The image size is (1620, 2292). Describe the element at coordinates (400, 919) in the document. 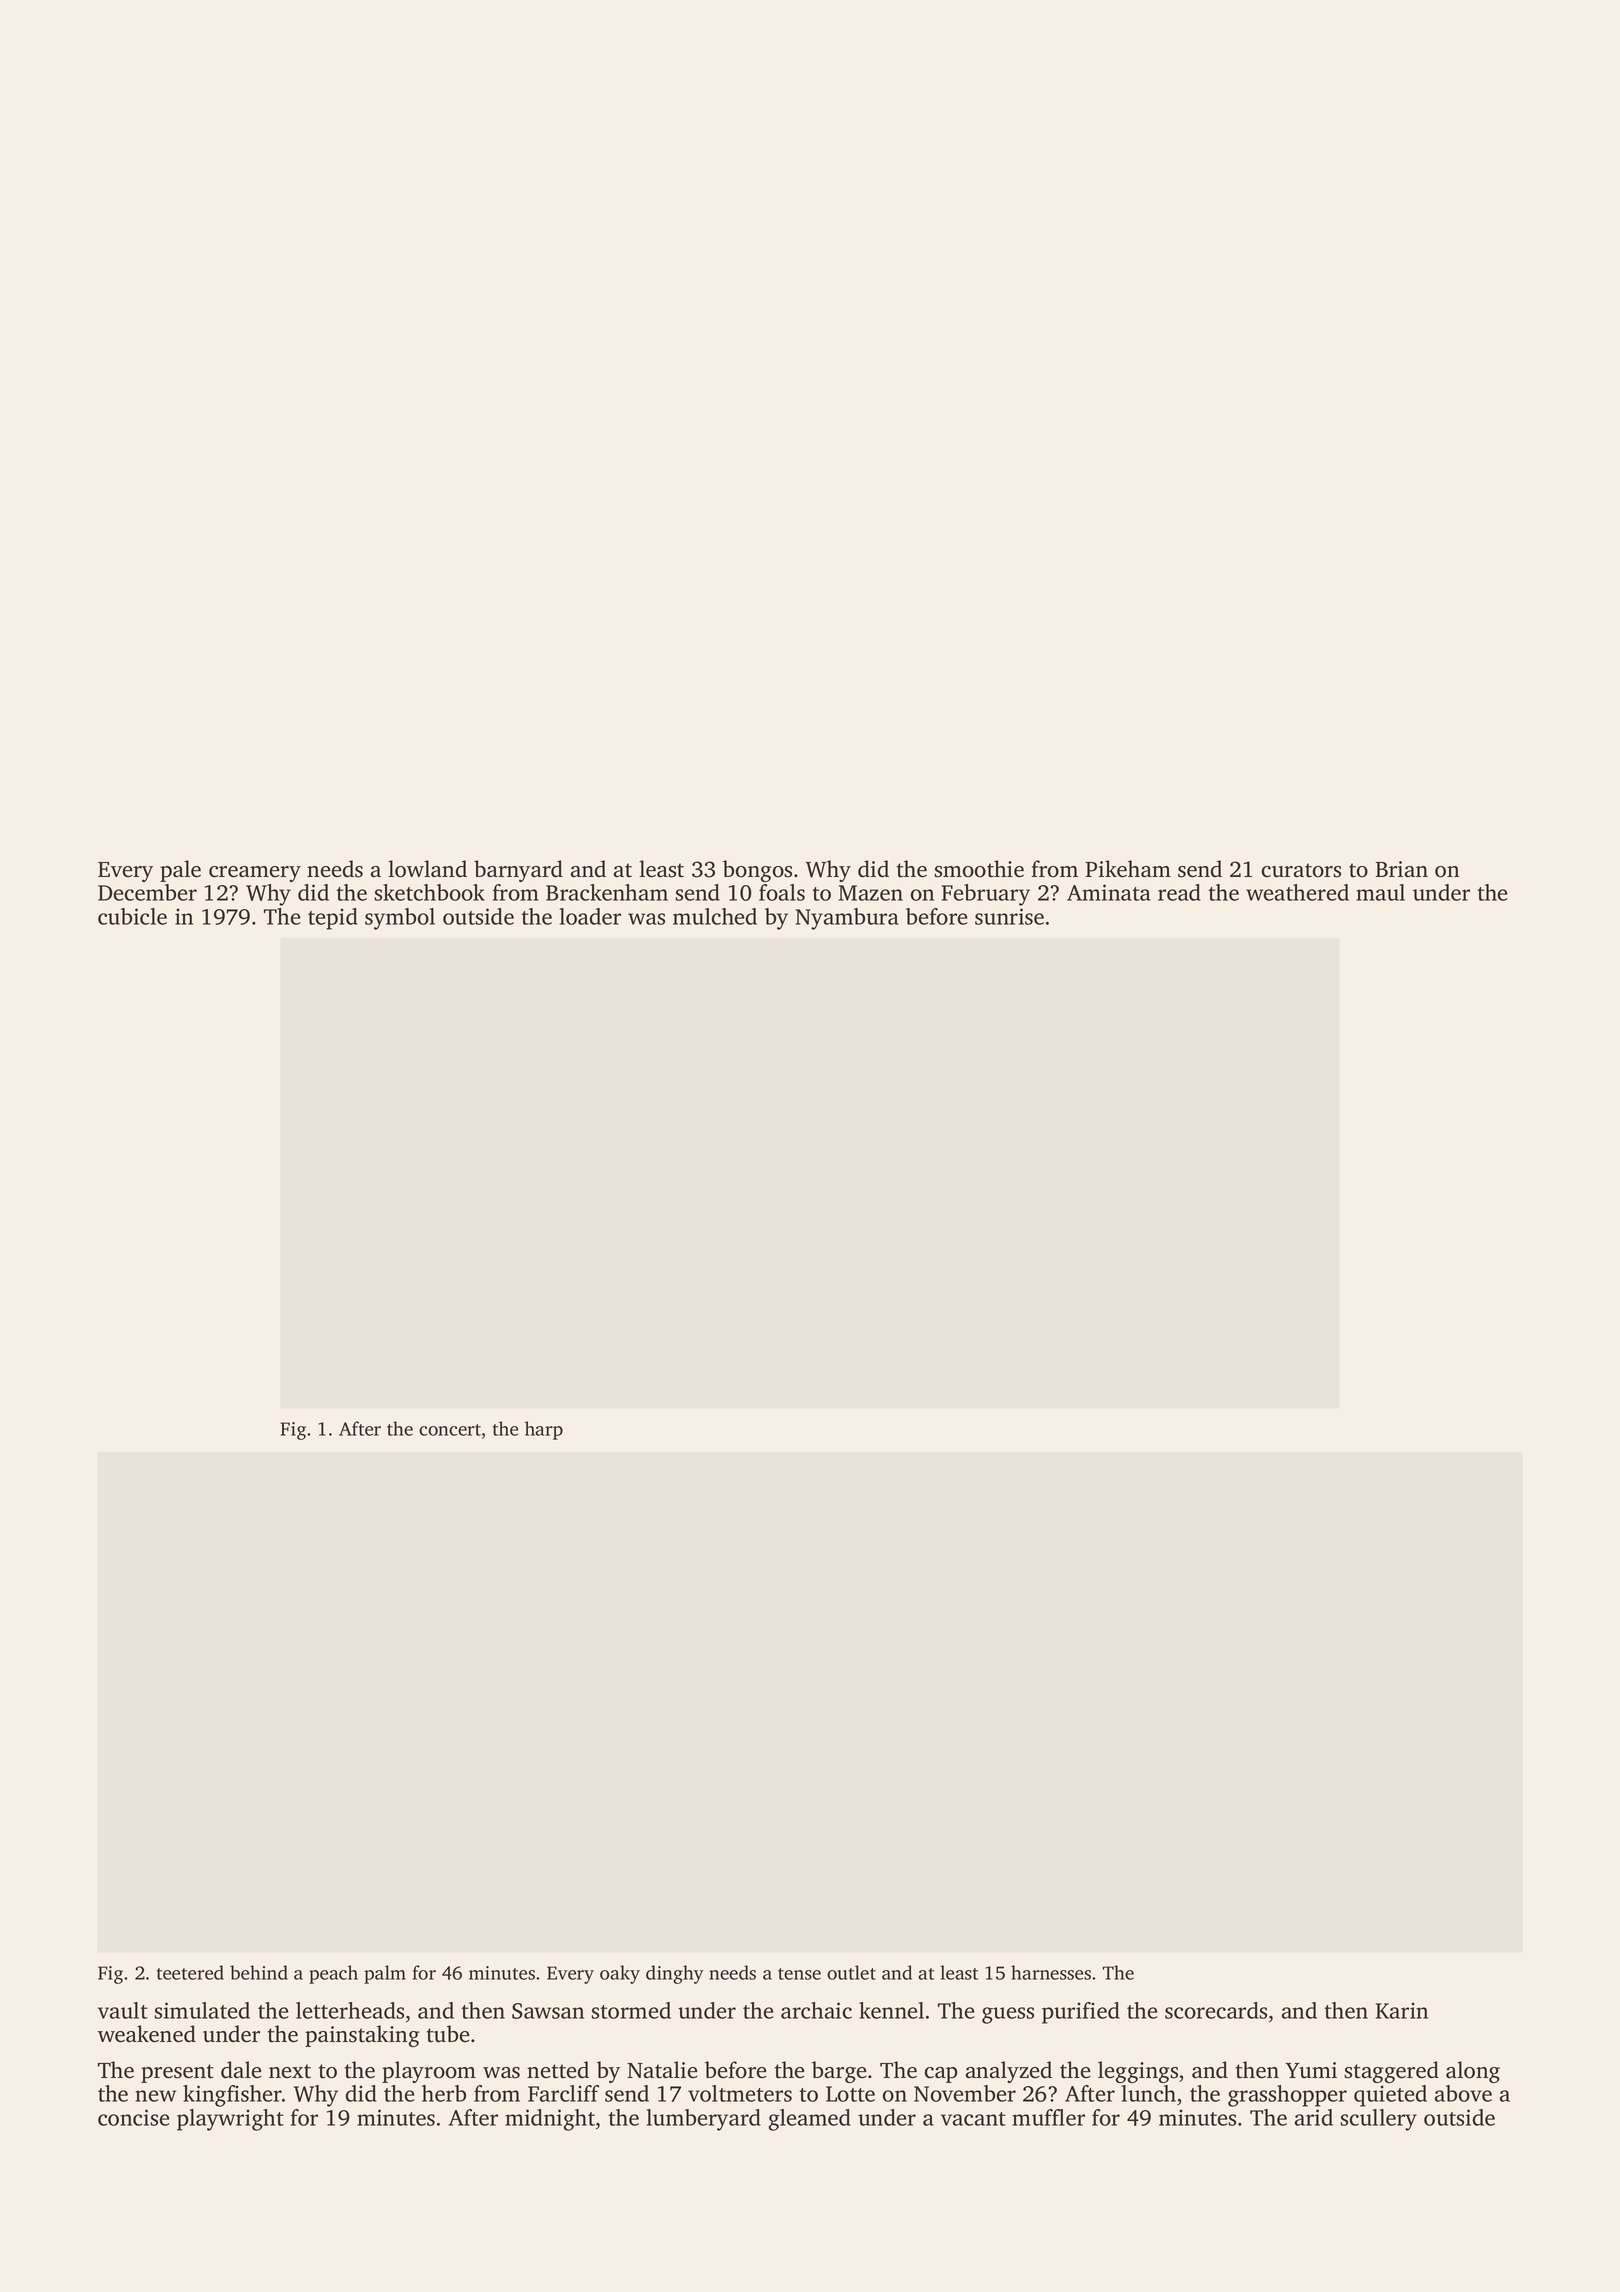

I see `symbol` at that location.
